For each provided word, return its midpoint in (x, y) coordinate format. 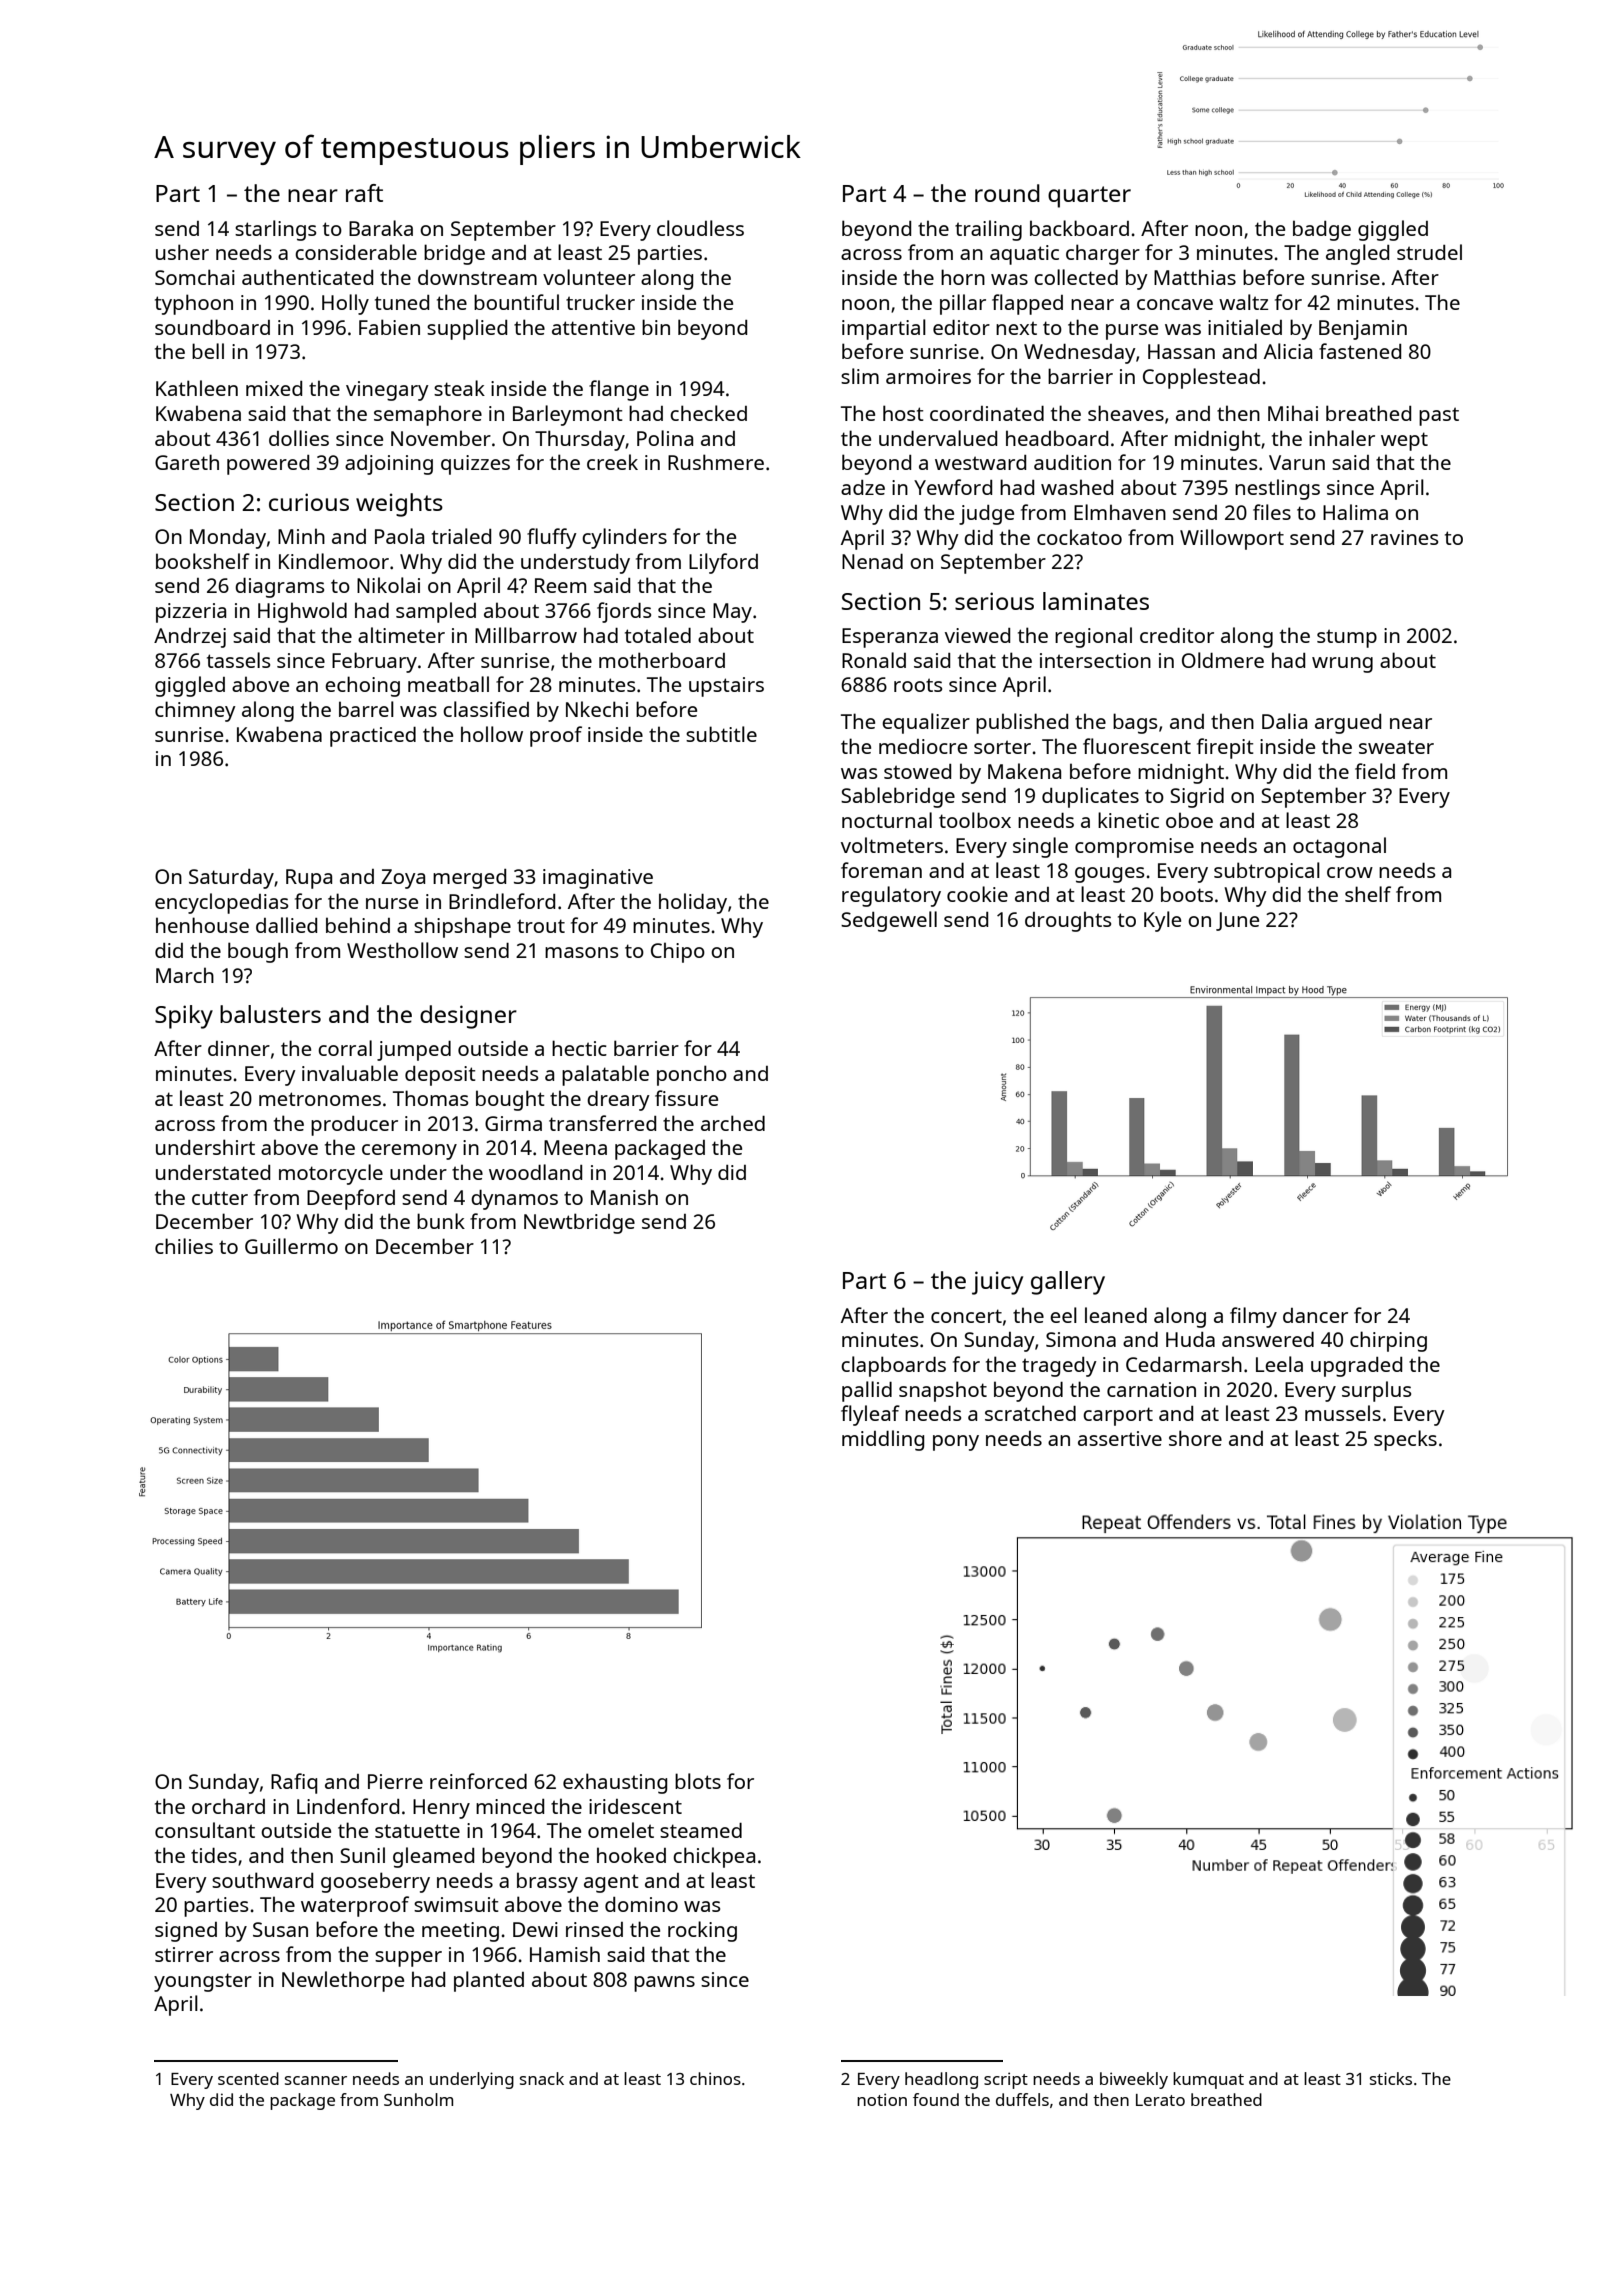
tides (214, 1855)
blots (698, 1781)
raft (364, 193)
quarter (1089, 197)
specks (1405, 1440)
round (1007, 193)
